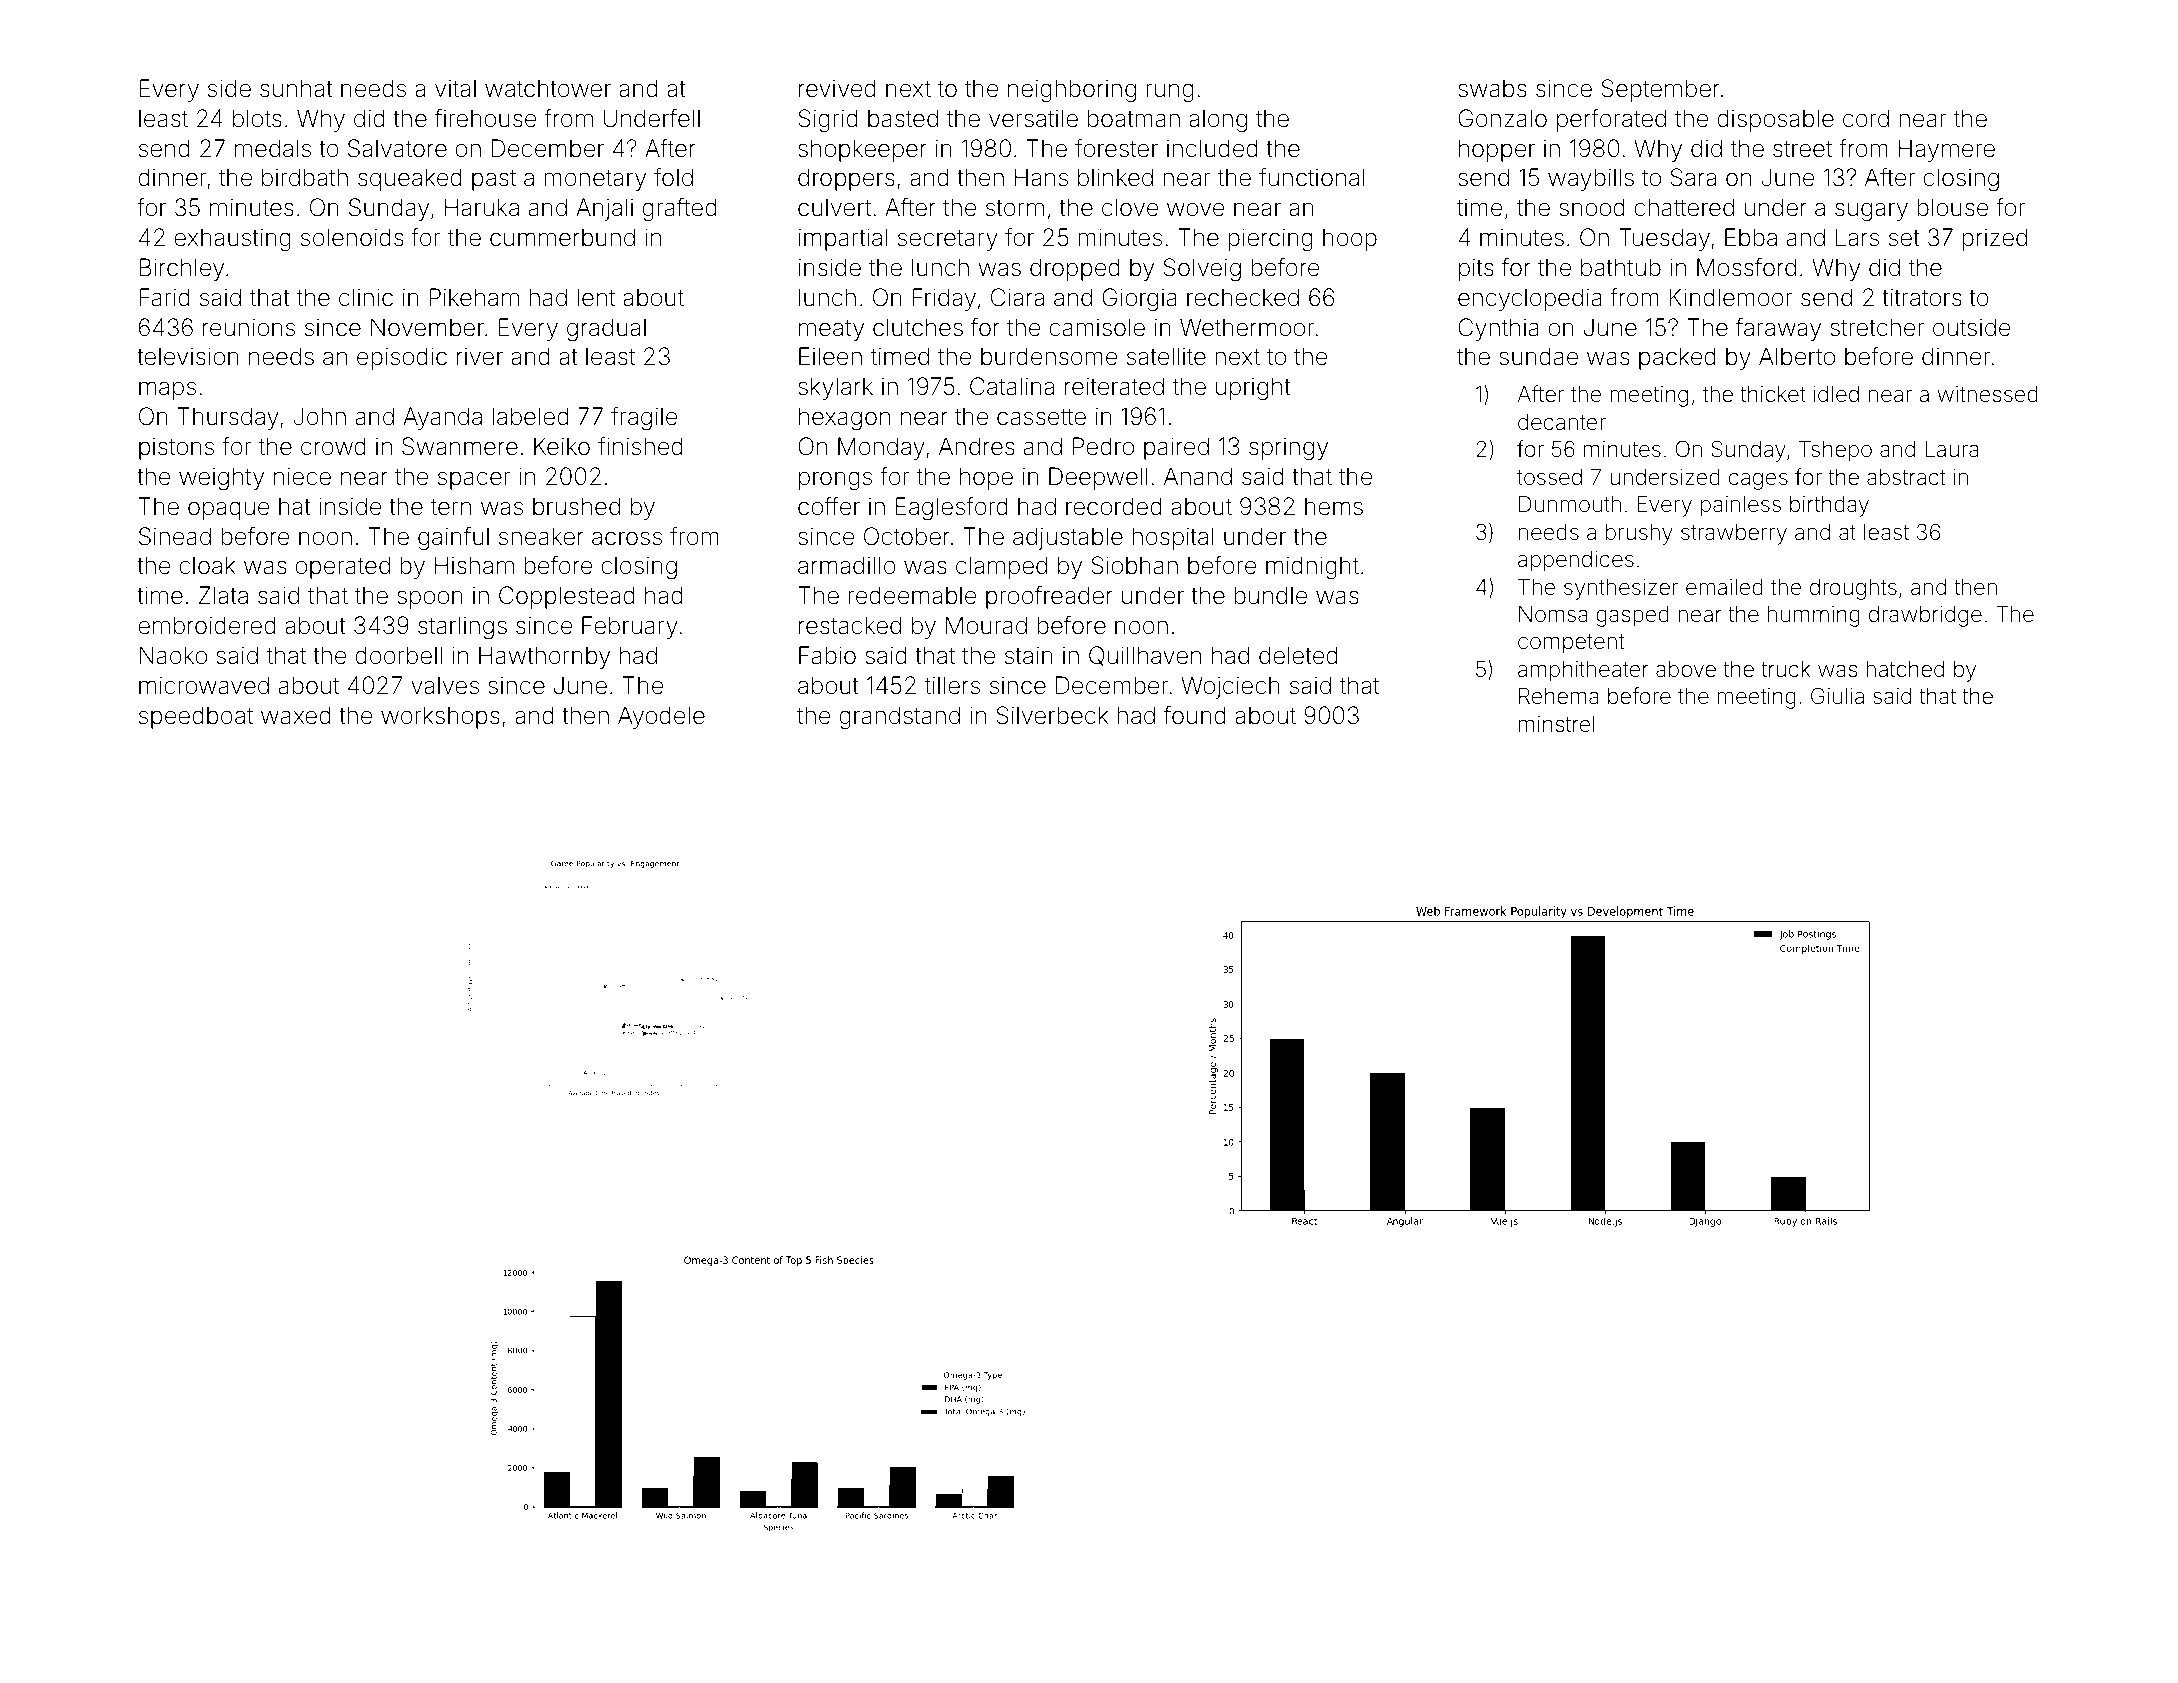 This screenshot has width=2178, height=1683. I want to click on swabs, so click(1492, 88).
